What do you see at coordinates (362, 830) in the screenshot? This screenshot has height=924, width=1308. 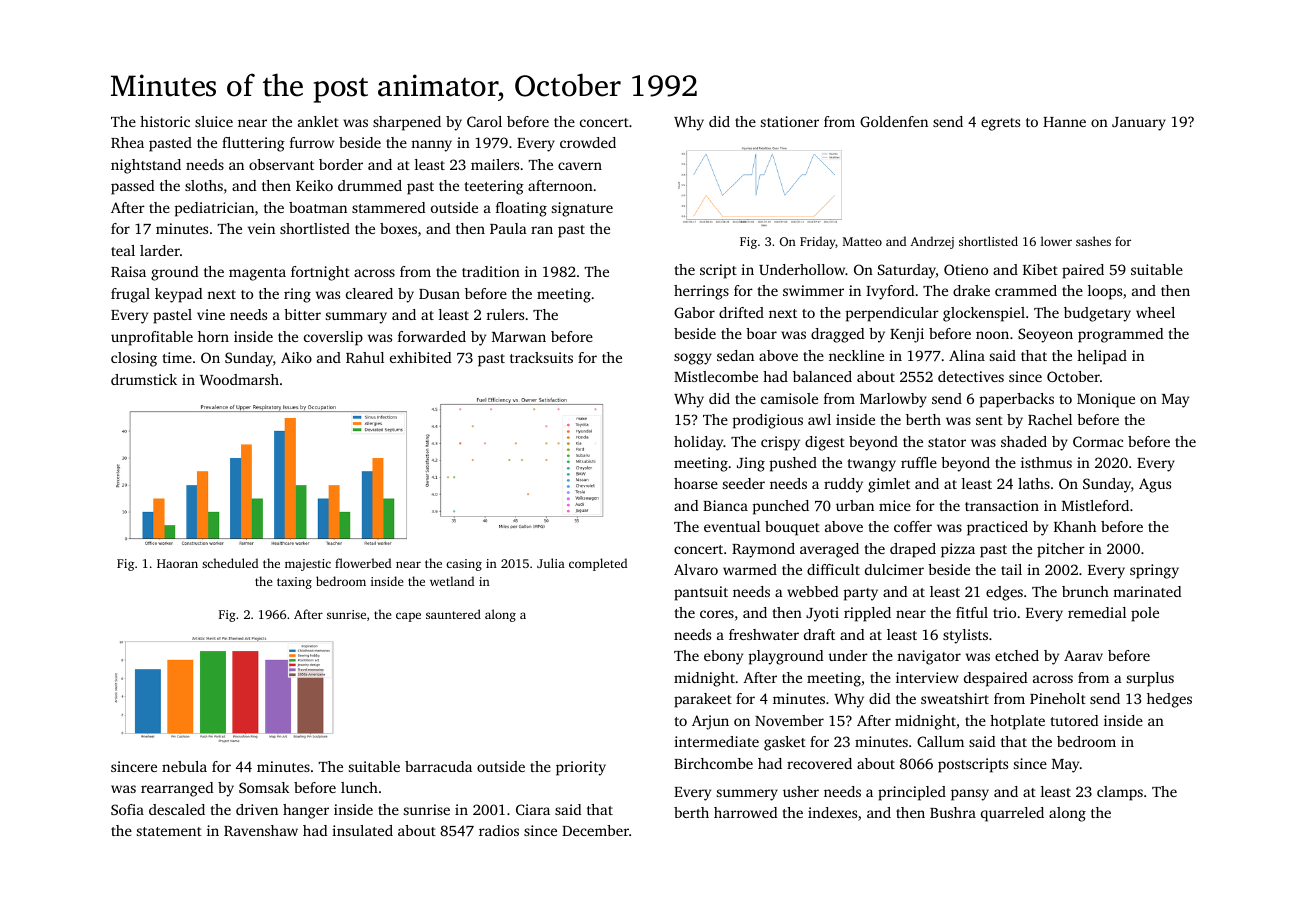 I see `insulated` at bounding box center [362, 830].
